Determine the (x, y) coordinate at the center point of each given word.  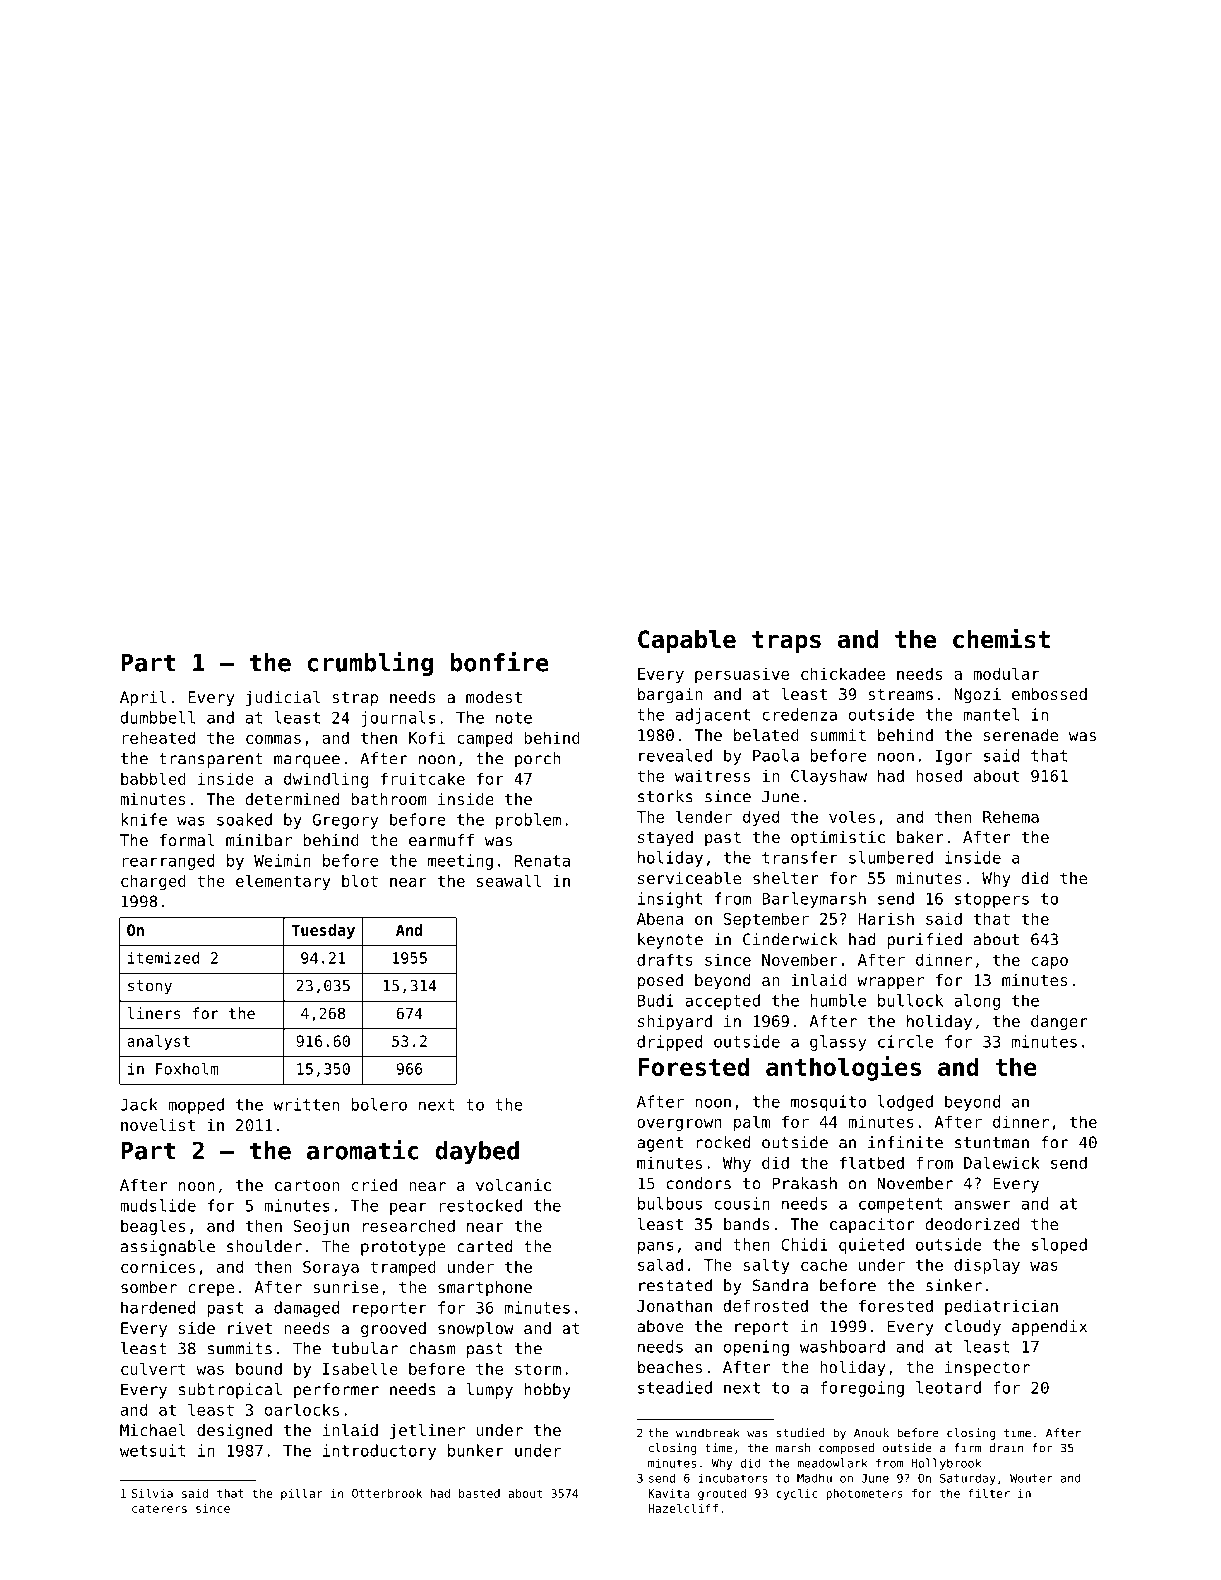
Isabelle (360, 1368)
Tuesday (323, 931)
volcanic (513, 1185)
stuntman (992, 1143)
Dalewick (1002, 1162)
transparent (211, 760)
